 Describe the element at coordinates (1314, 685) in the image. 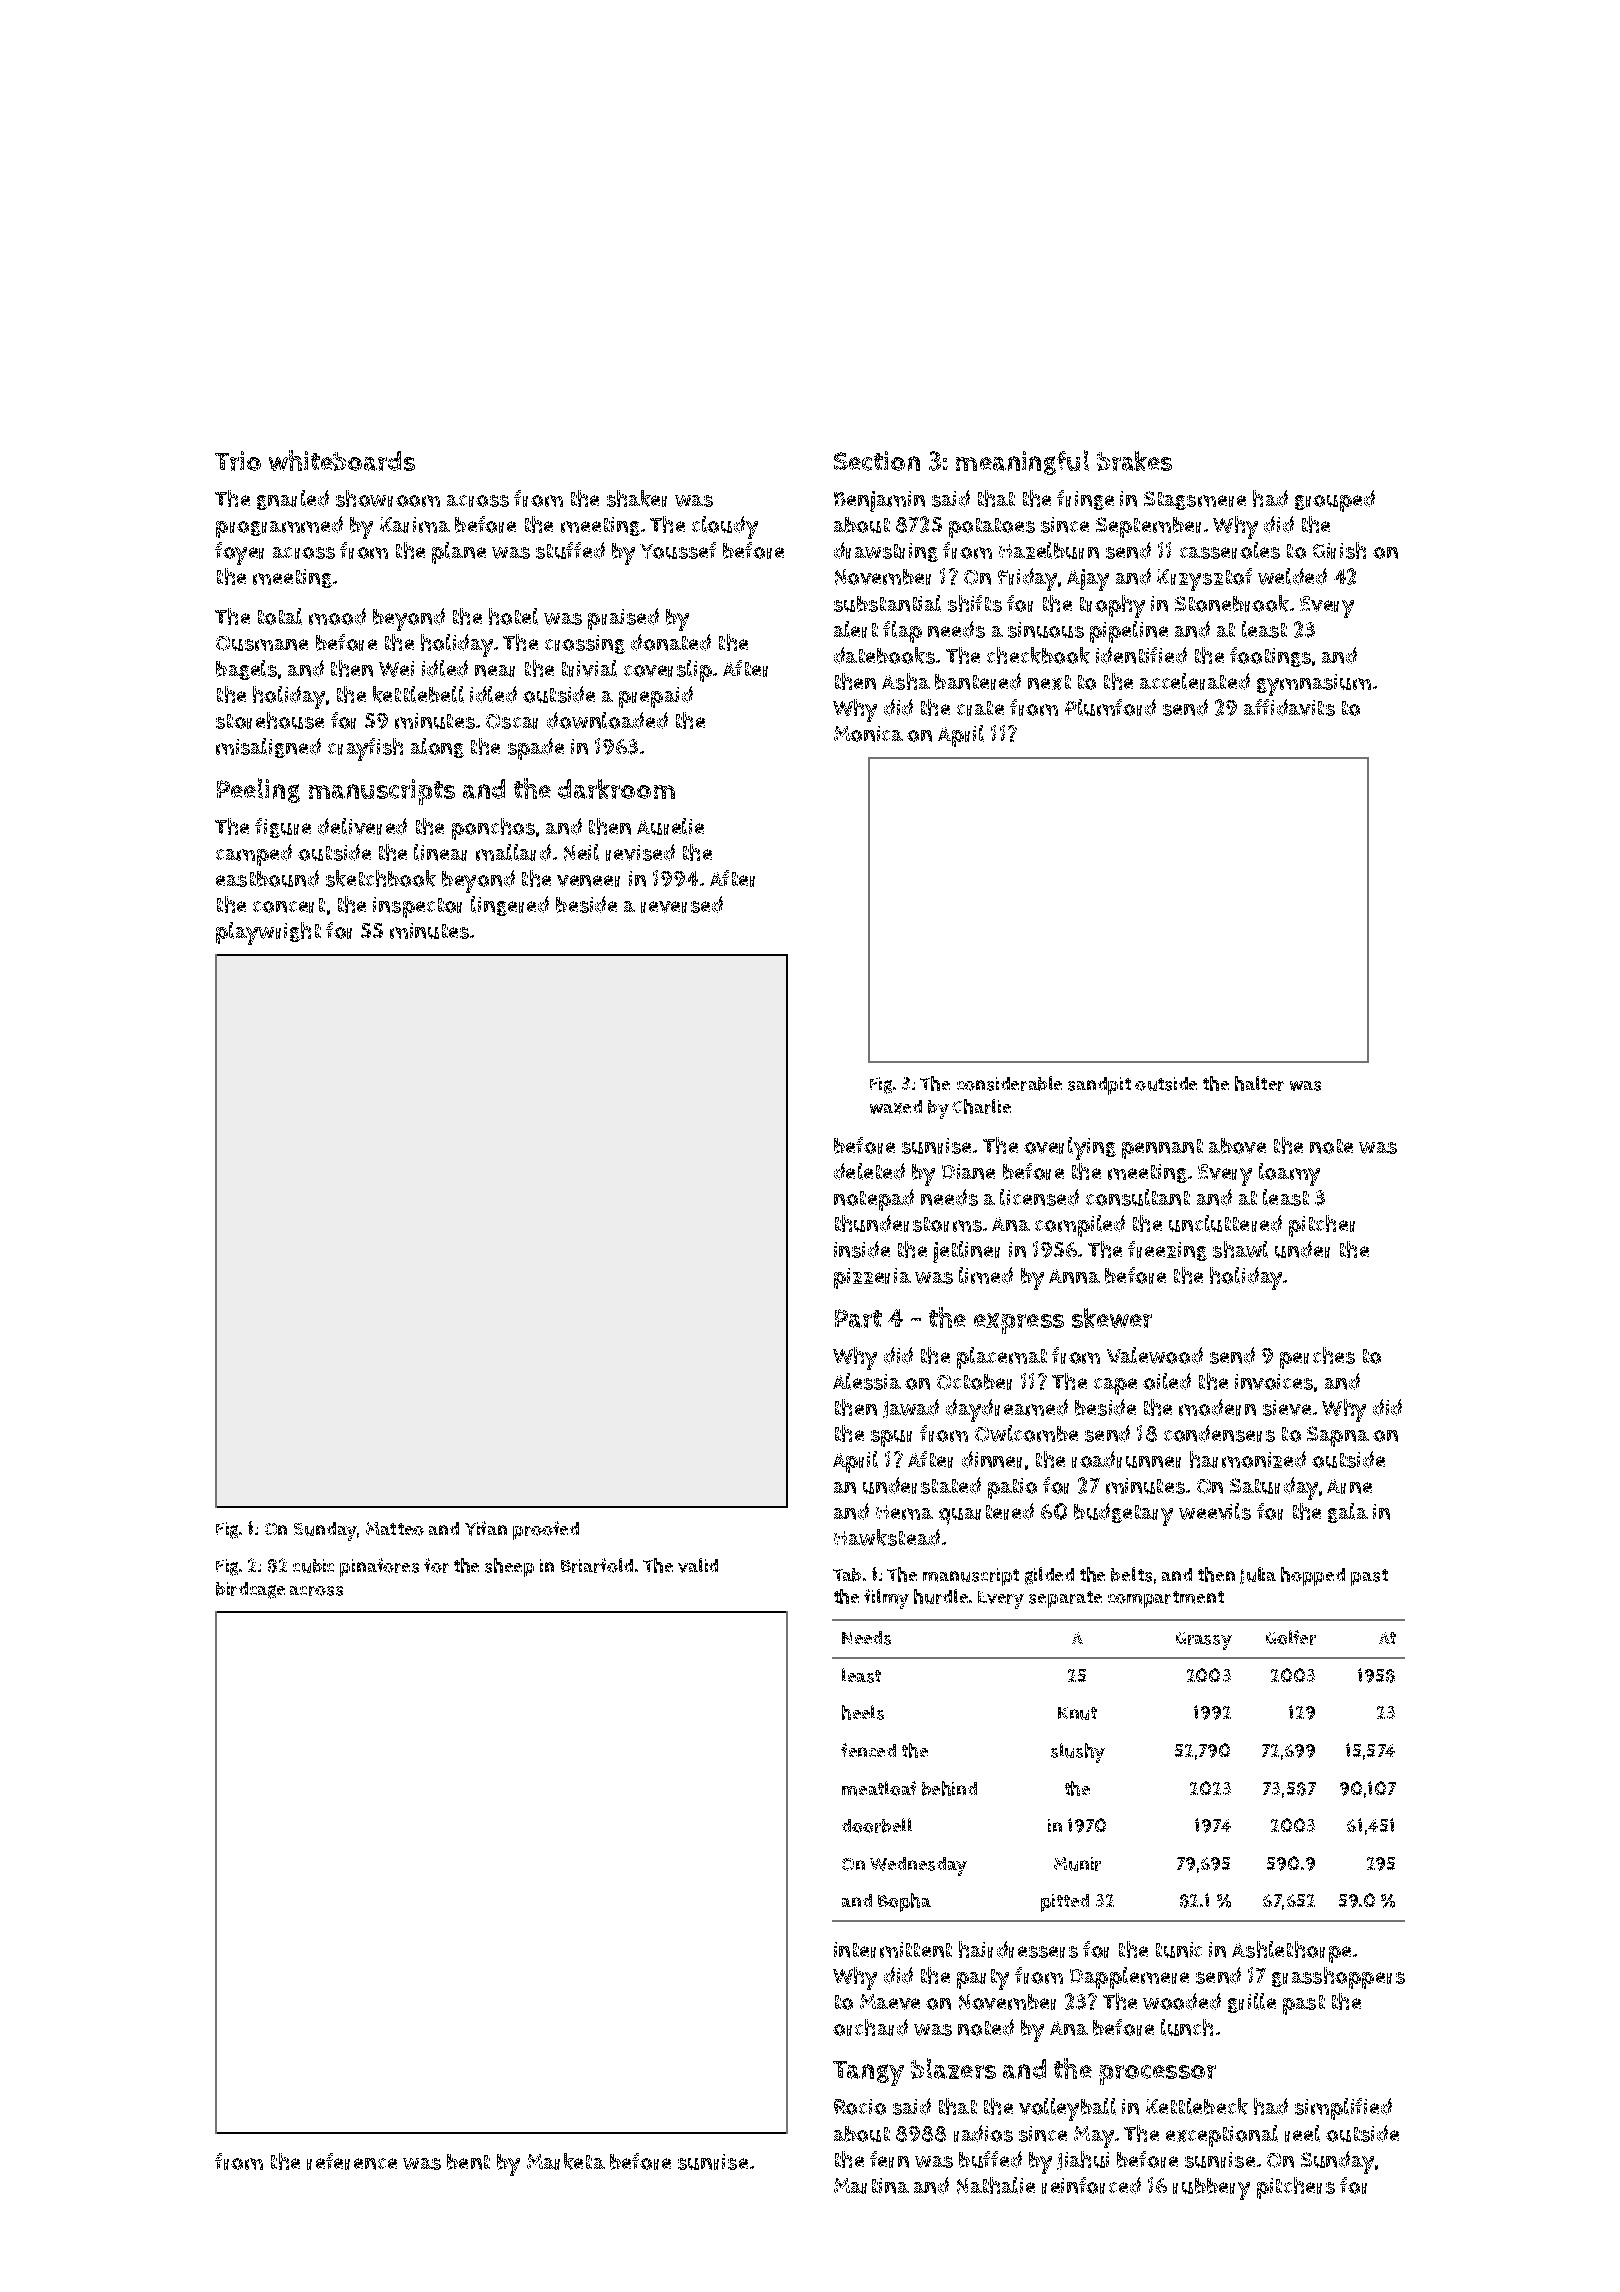

I see `gymnasium` at that location.
